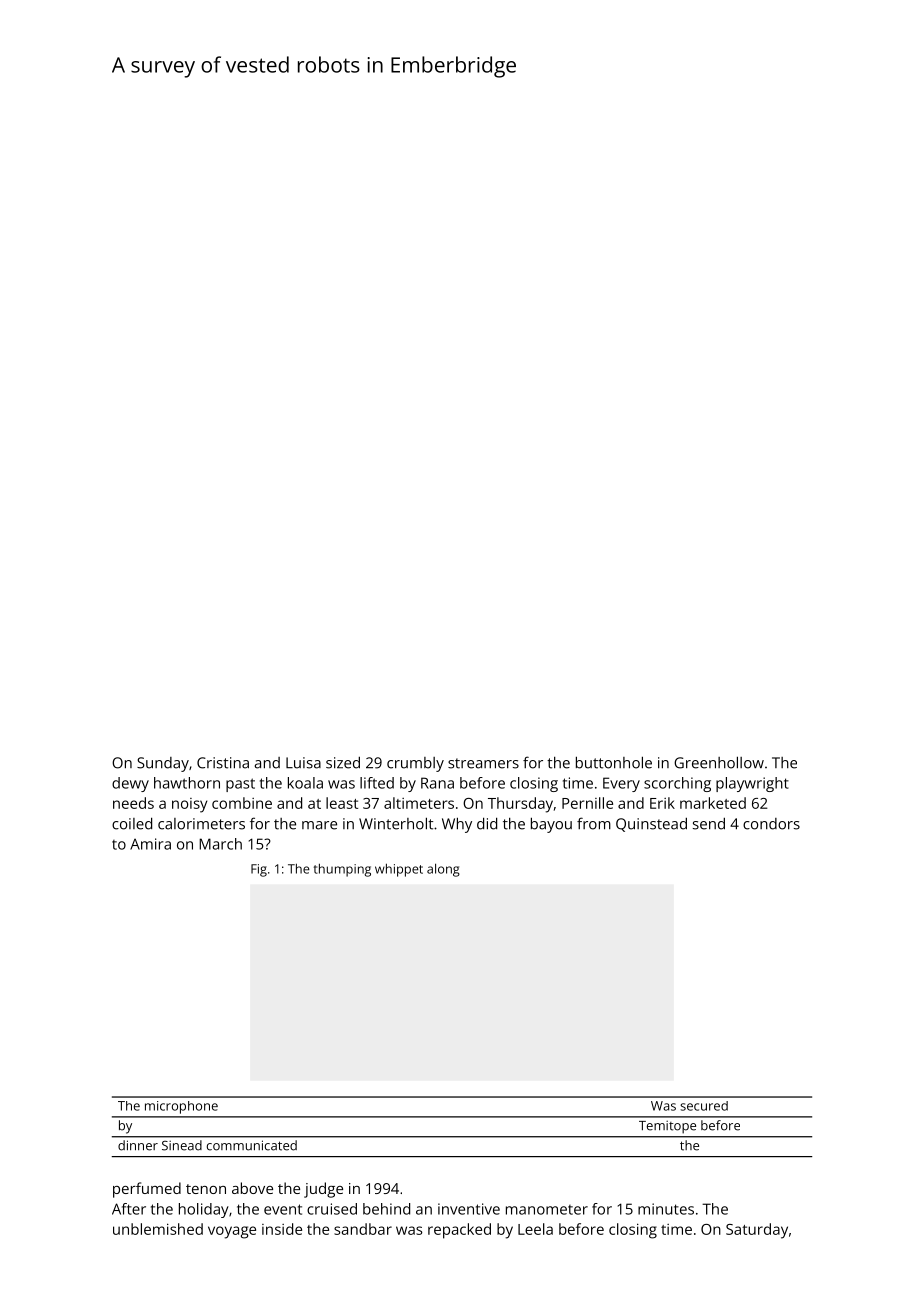 This document has height=1308, width=924. What do you see at coordinates (614, 762) in the document?
I see `buttonhole` at bounding box center [614, 762].
